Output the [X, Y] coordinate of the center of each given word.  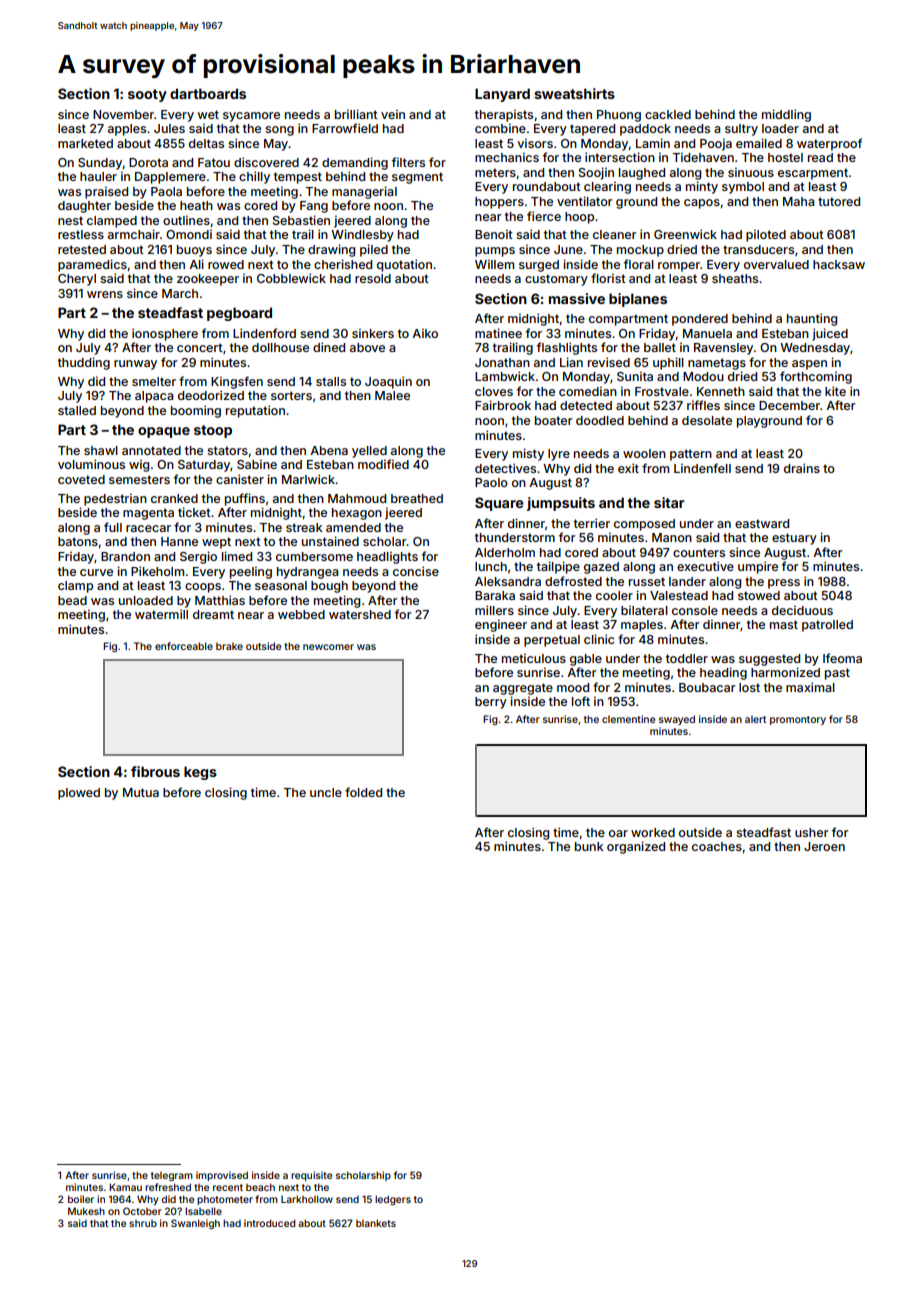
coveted [81, 479]
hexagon [357, 514]
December [789, 405]
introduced [269, 1223]
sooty [147, 95]
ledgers [393, 1200]
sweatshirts [574, 93]
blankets [376, 1223]
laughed [642, 174]
